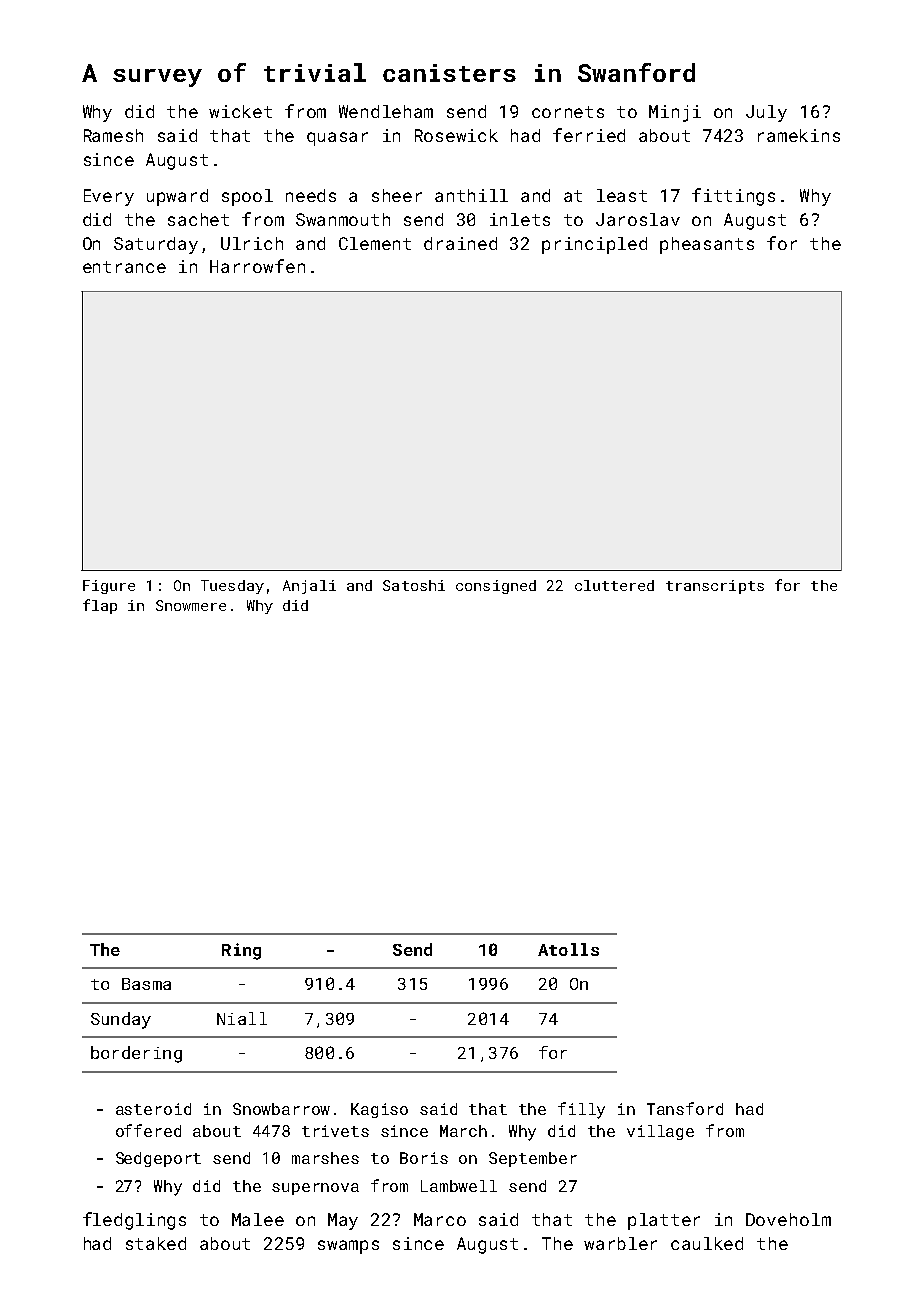  Describe the element at coordinates (707, 245) in the image. I see `pheasants` at that location.
